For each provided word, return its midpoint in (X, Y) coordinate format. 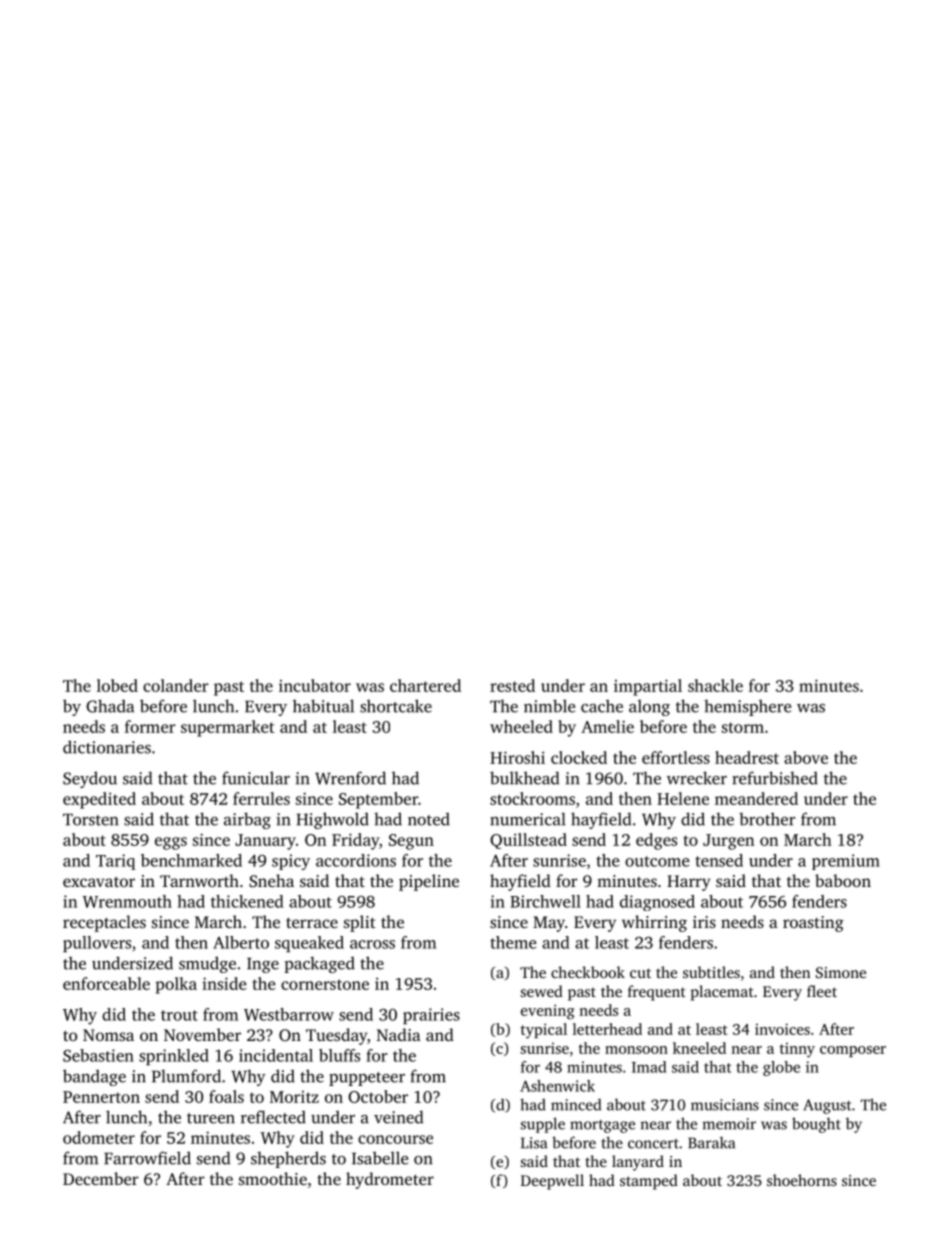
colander (176, 685)
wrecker (697, 778)
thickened (247, 901)
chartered (425, 685)
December (101, 1178)
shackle (715, 685)
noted (429, 819)
